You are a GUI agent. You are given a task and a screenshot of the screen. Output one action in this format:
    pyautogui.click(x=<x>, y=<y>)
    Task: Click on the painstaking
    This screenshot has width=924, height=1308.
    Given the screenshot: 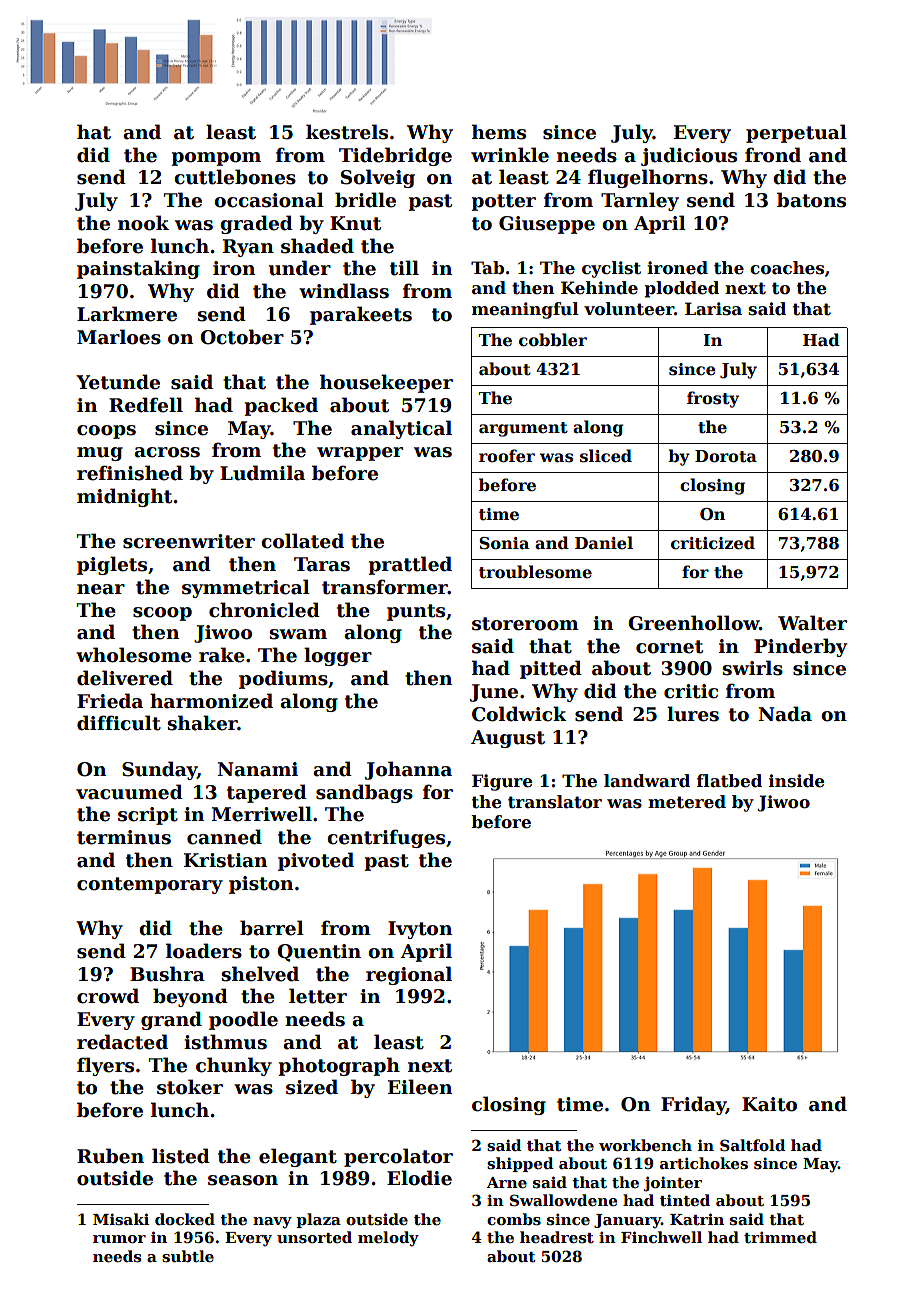 What is the action you would take?
    pyautogui.click(x=138, y=269)
